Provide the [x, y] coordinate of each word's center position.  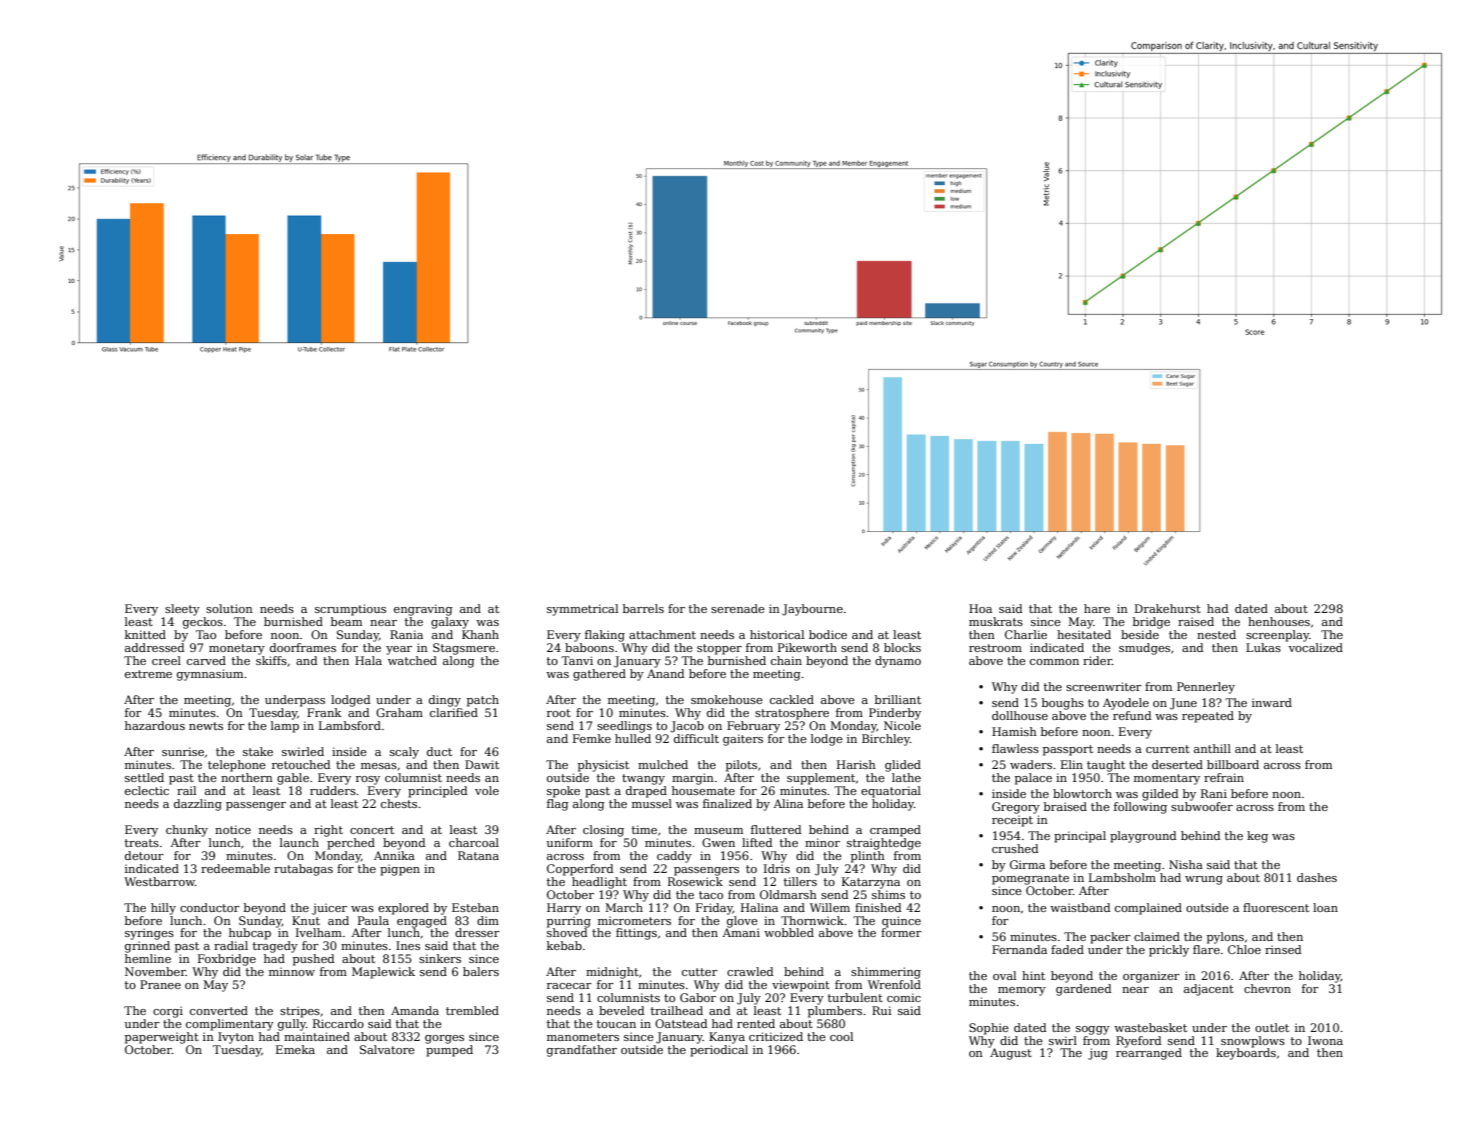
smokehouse [727, 699]
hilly [163, 909]
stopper [719, 649]
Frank [324, 712]
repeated [1208, 717]
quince [901, 922]
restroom [995, 648]
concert [372, 830]
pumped [449, 1051]
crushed [1015, 848]
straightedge [884, 844]
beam [346, 621]
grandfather [582, 1051]
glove [742, 922]
